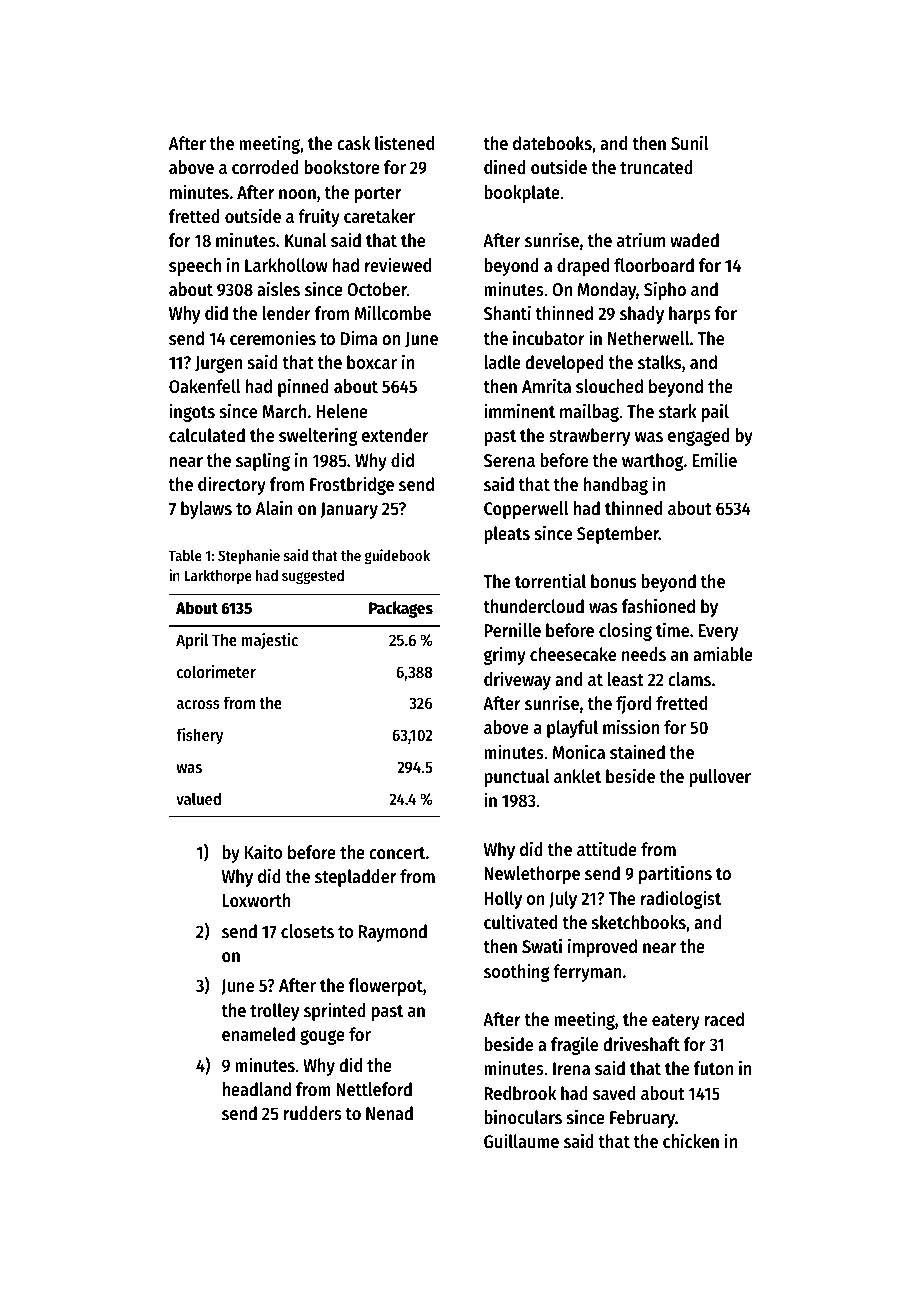  Describe the element at coordinates (690, 315) in the image. I see `harps` at that location.
